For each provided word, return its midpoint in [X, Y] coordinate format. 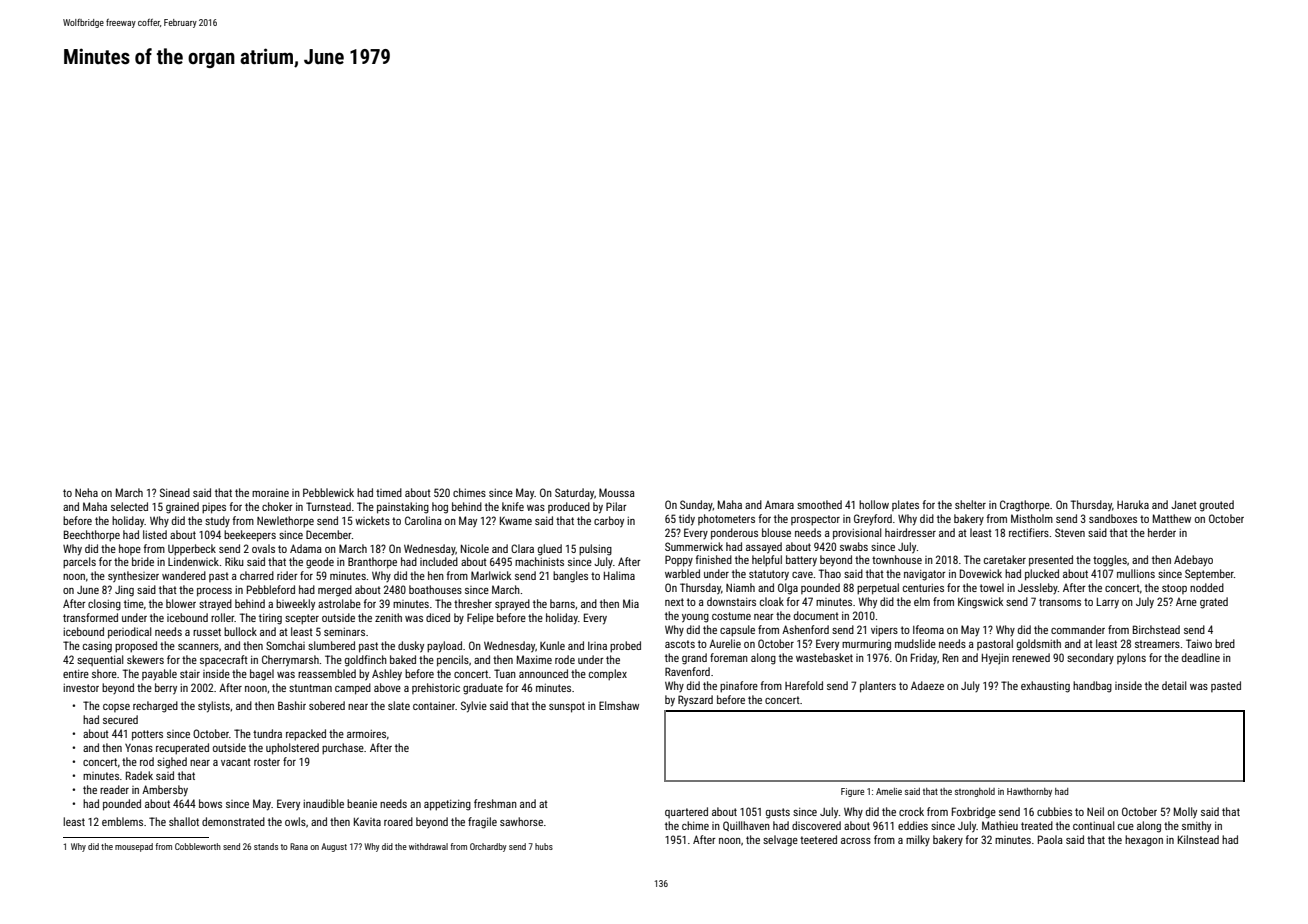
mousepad [134, 847]
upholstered [292, 749]
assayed [764, 548]
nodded [1207, 587]
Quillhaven [746, 826]
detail [1174, 685]
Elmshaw [619, 705]
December [329, 534]
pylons [1131, 658]
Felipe [480, 618]
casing [97, 647]
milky [918, 840]
